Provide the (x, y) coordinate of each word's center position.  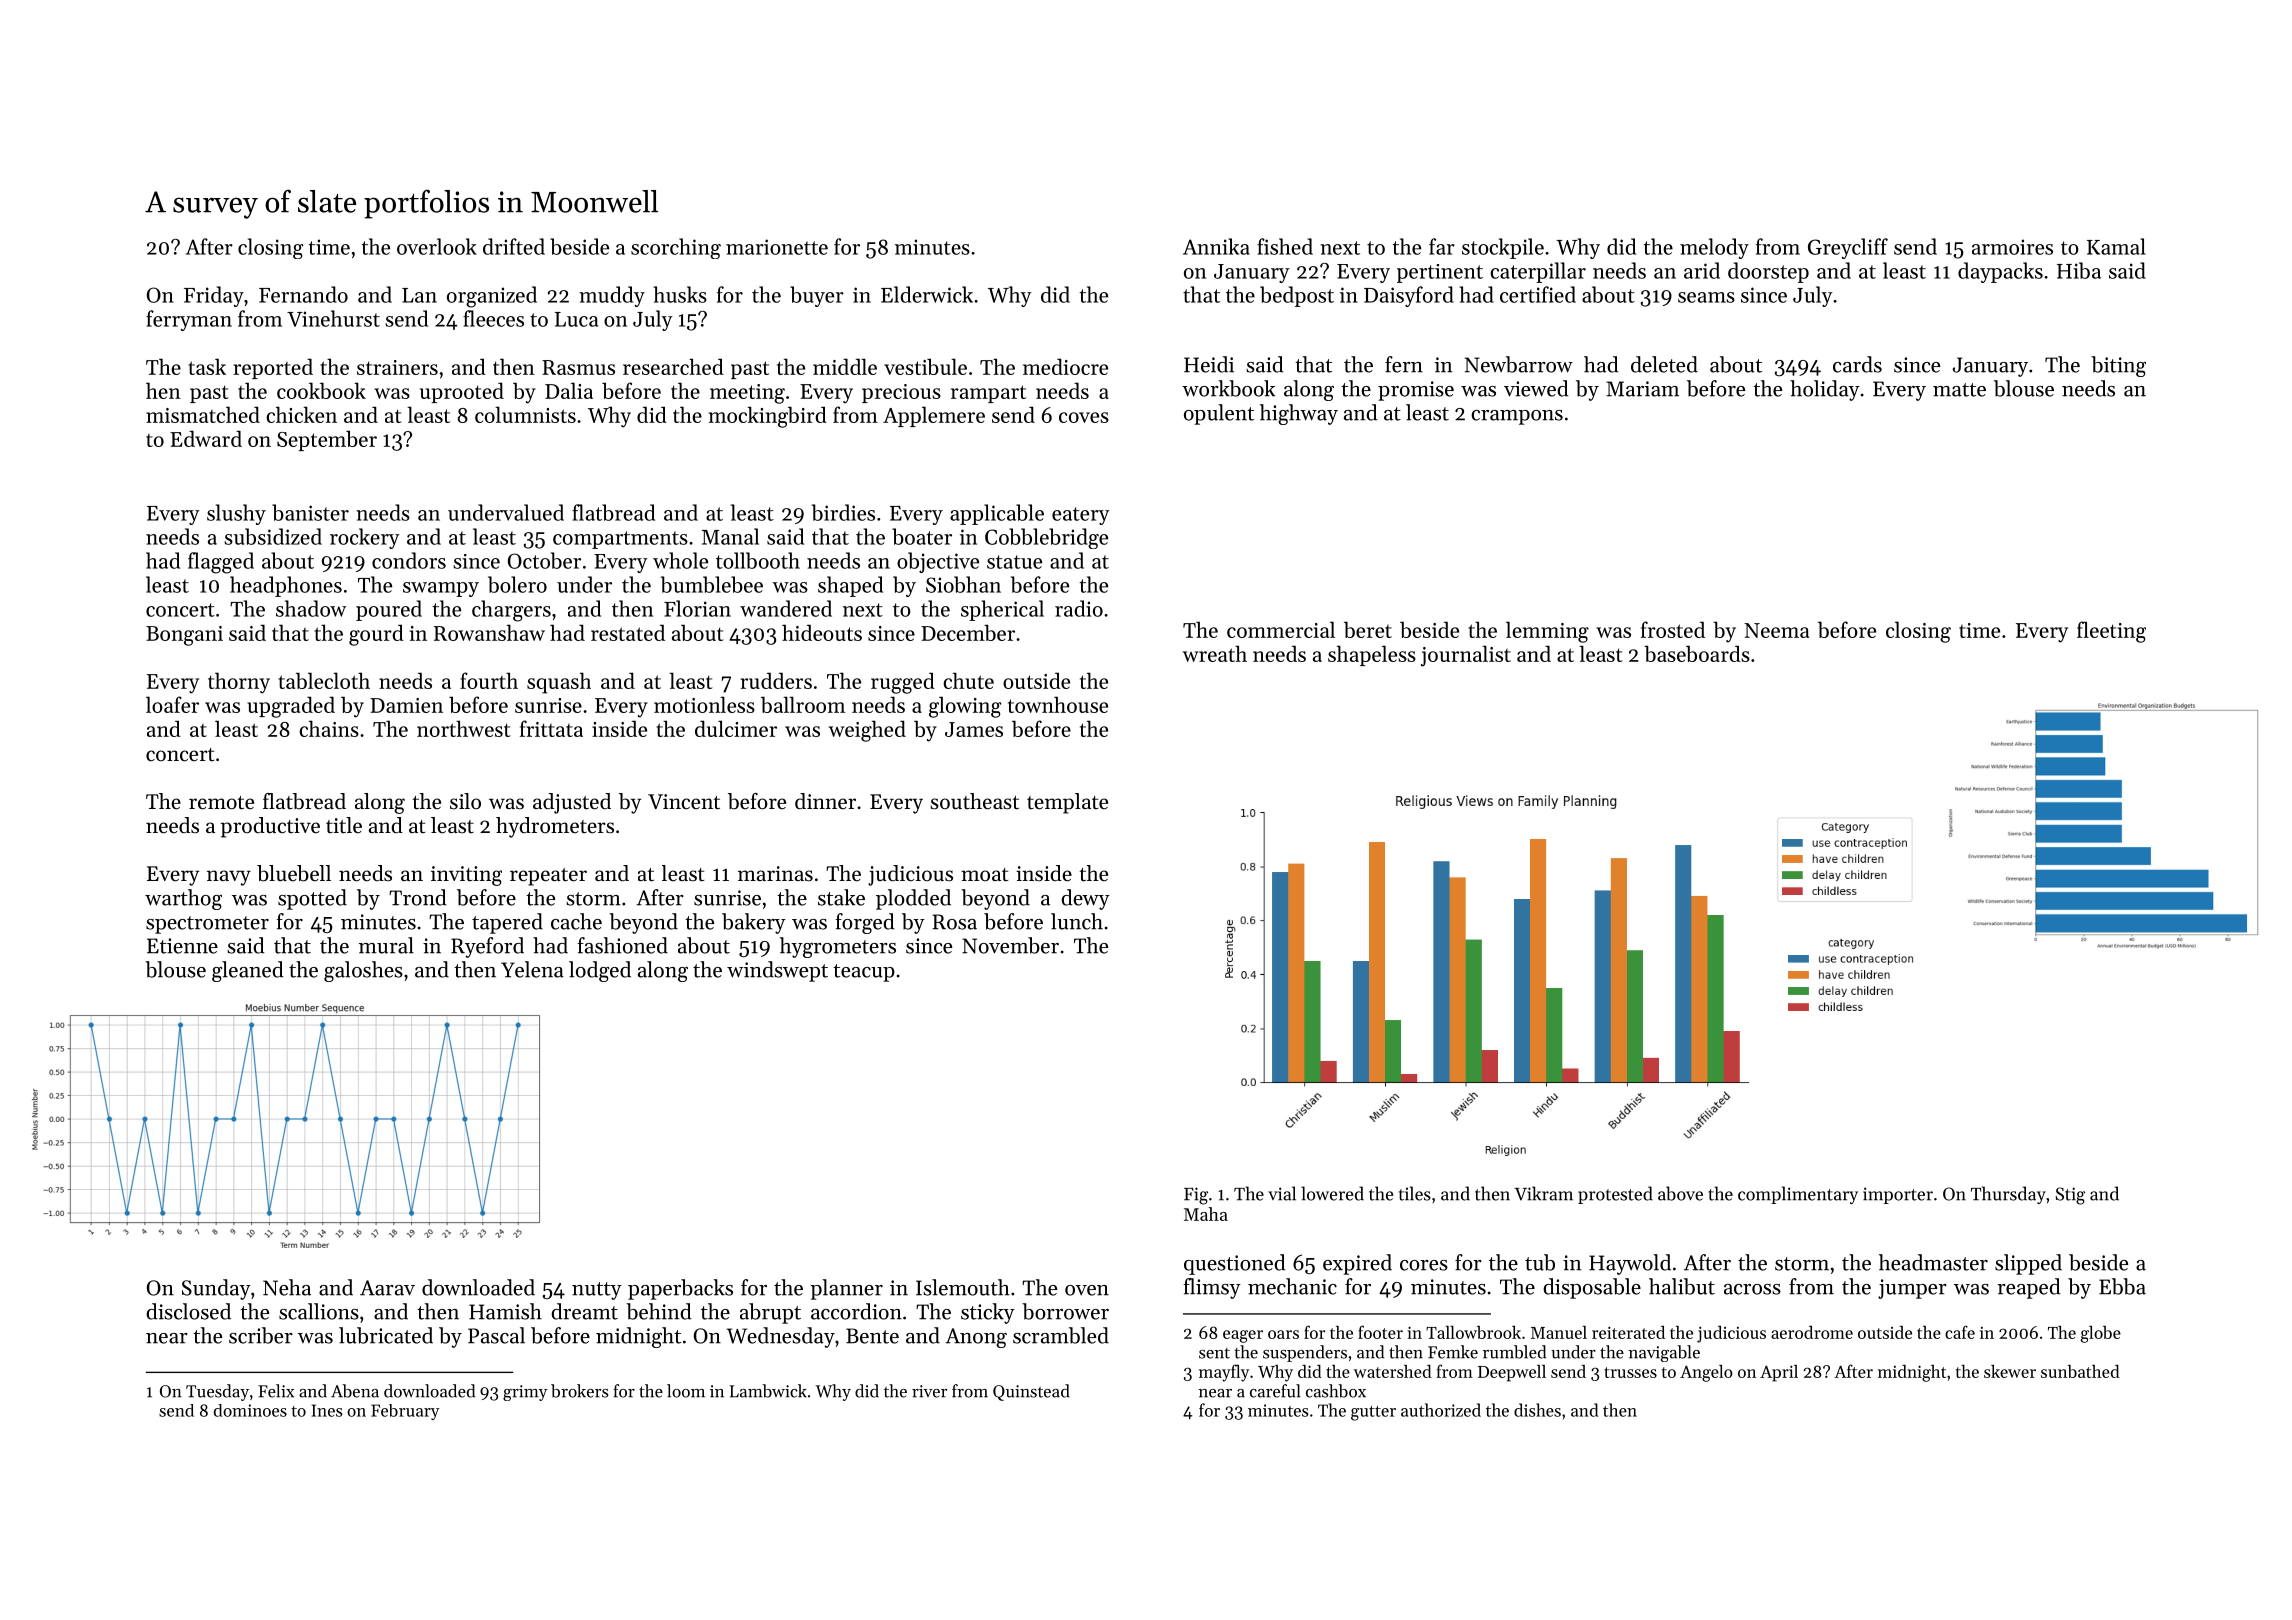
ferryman (189, 320)
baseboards (1697, 653)
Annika (1216, 246)
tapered (507, 923)
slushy (236, 514)
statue (1014, 562)
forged (865, 923)
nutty (597, 1291)
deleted (1664, 364)
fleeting (2111, 632)
